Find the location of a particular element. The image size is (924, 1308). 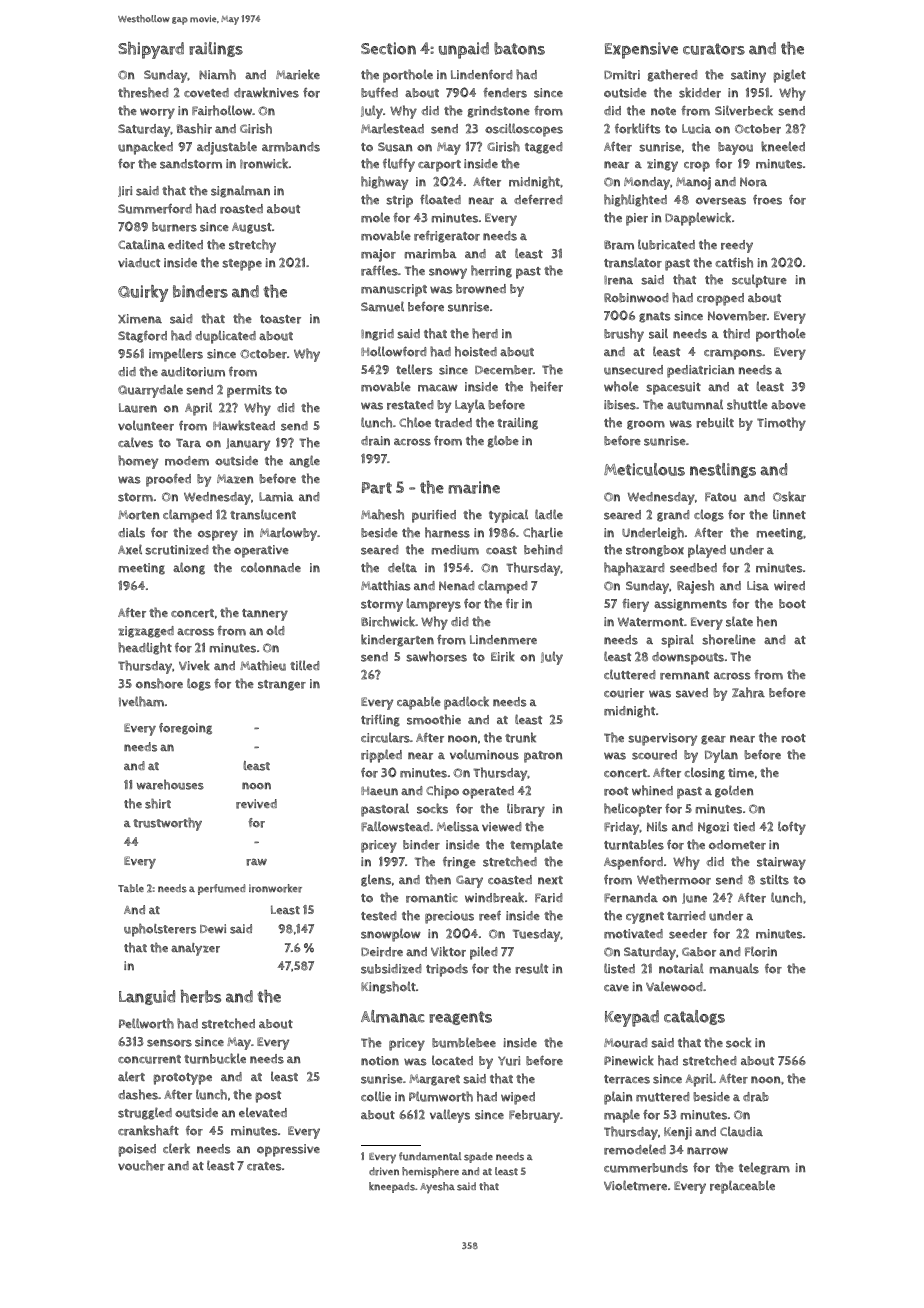

voucher is located at coordinates (141, 1165).
